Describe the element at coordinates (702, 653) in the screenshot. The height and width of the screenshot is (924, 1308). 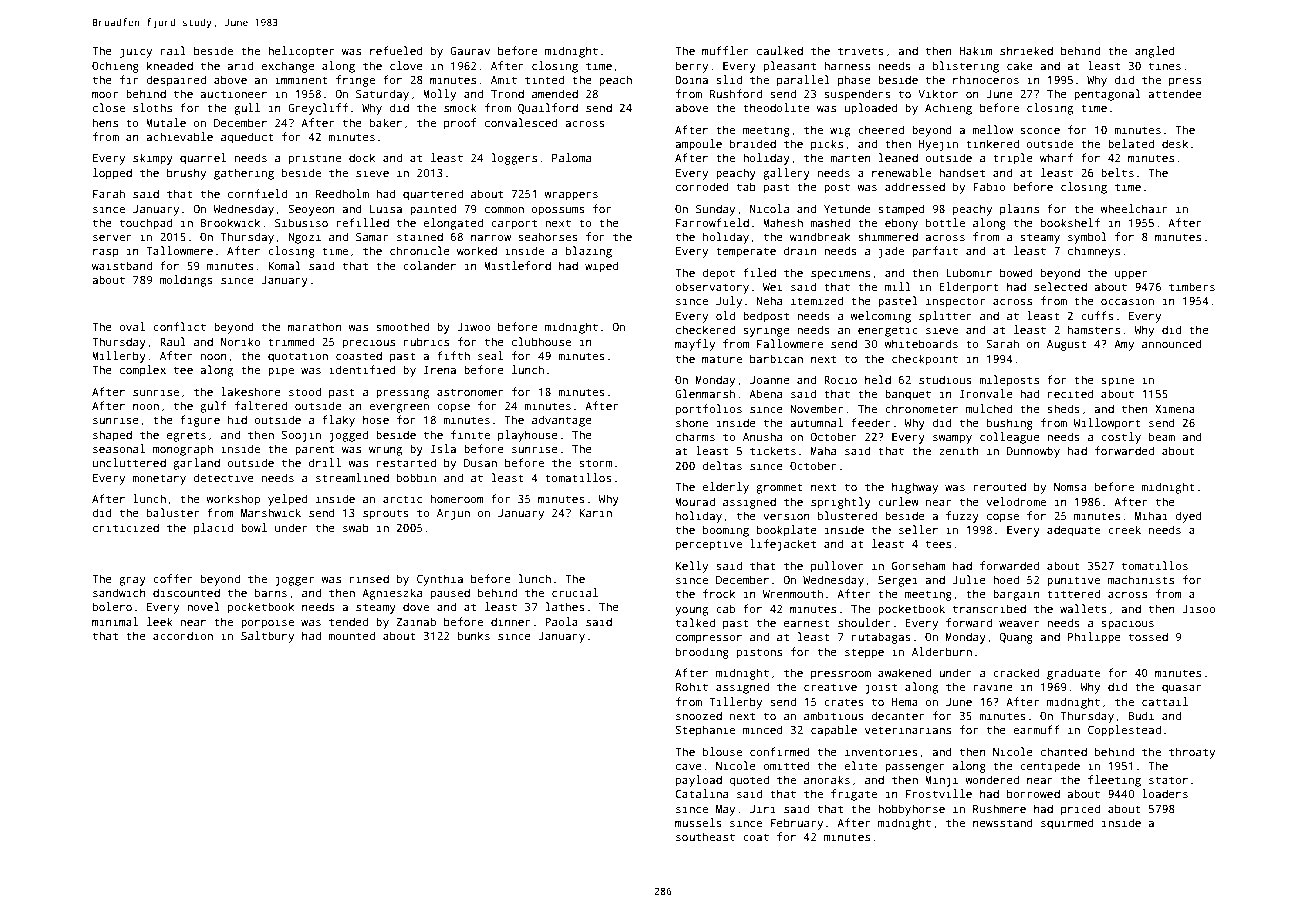
I see `brooding` at that location.
